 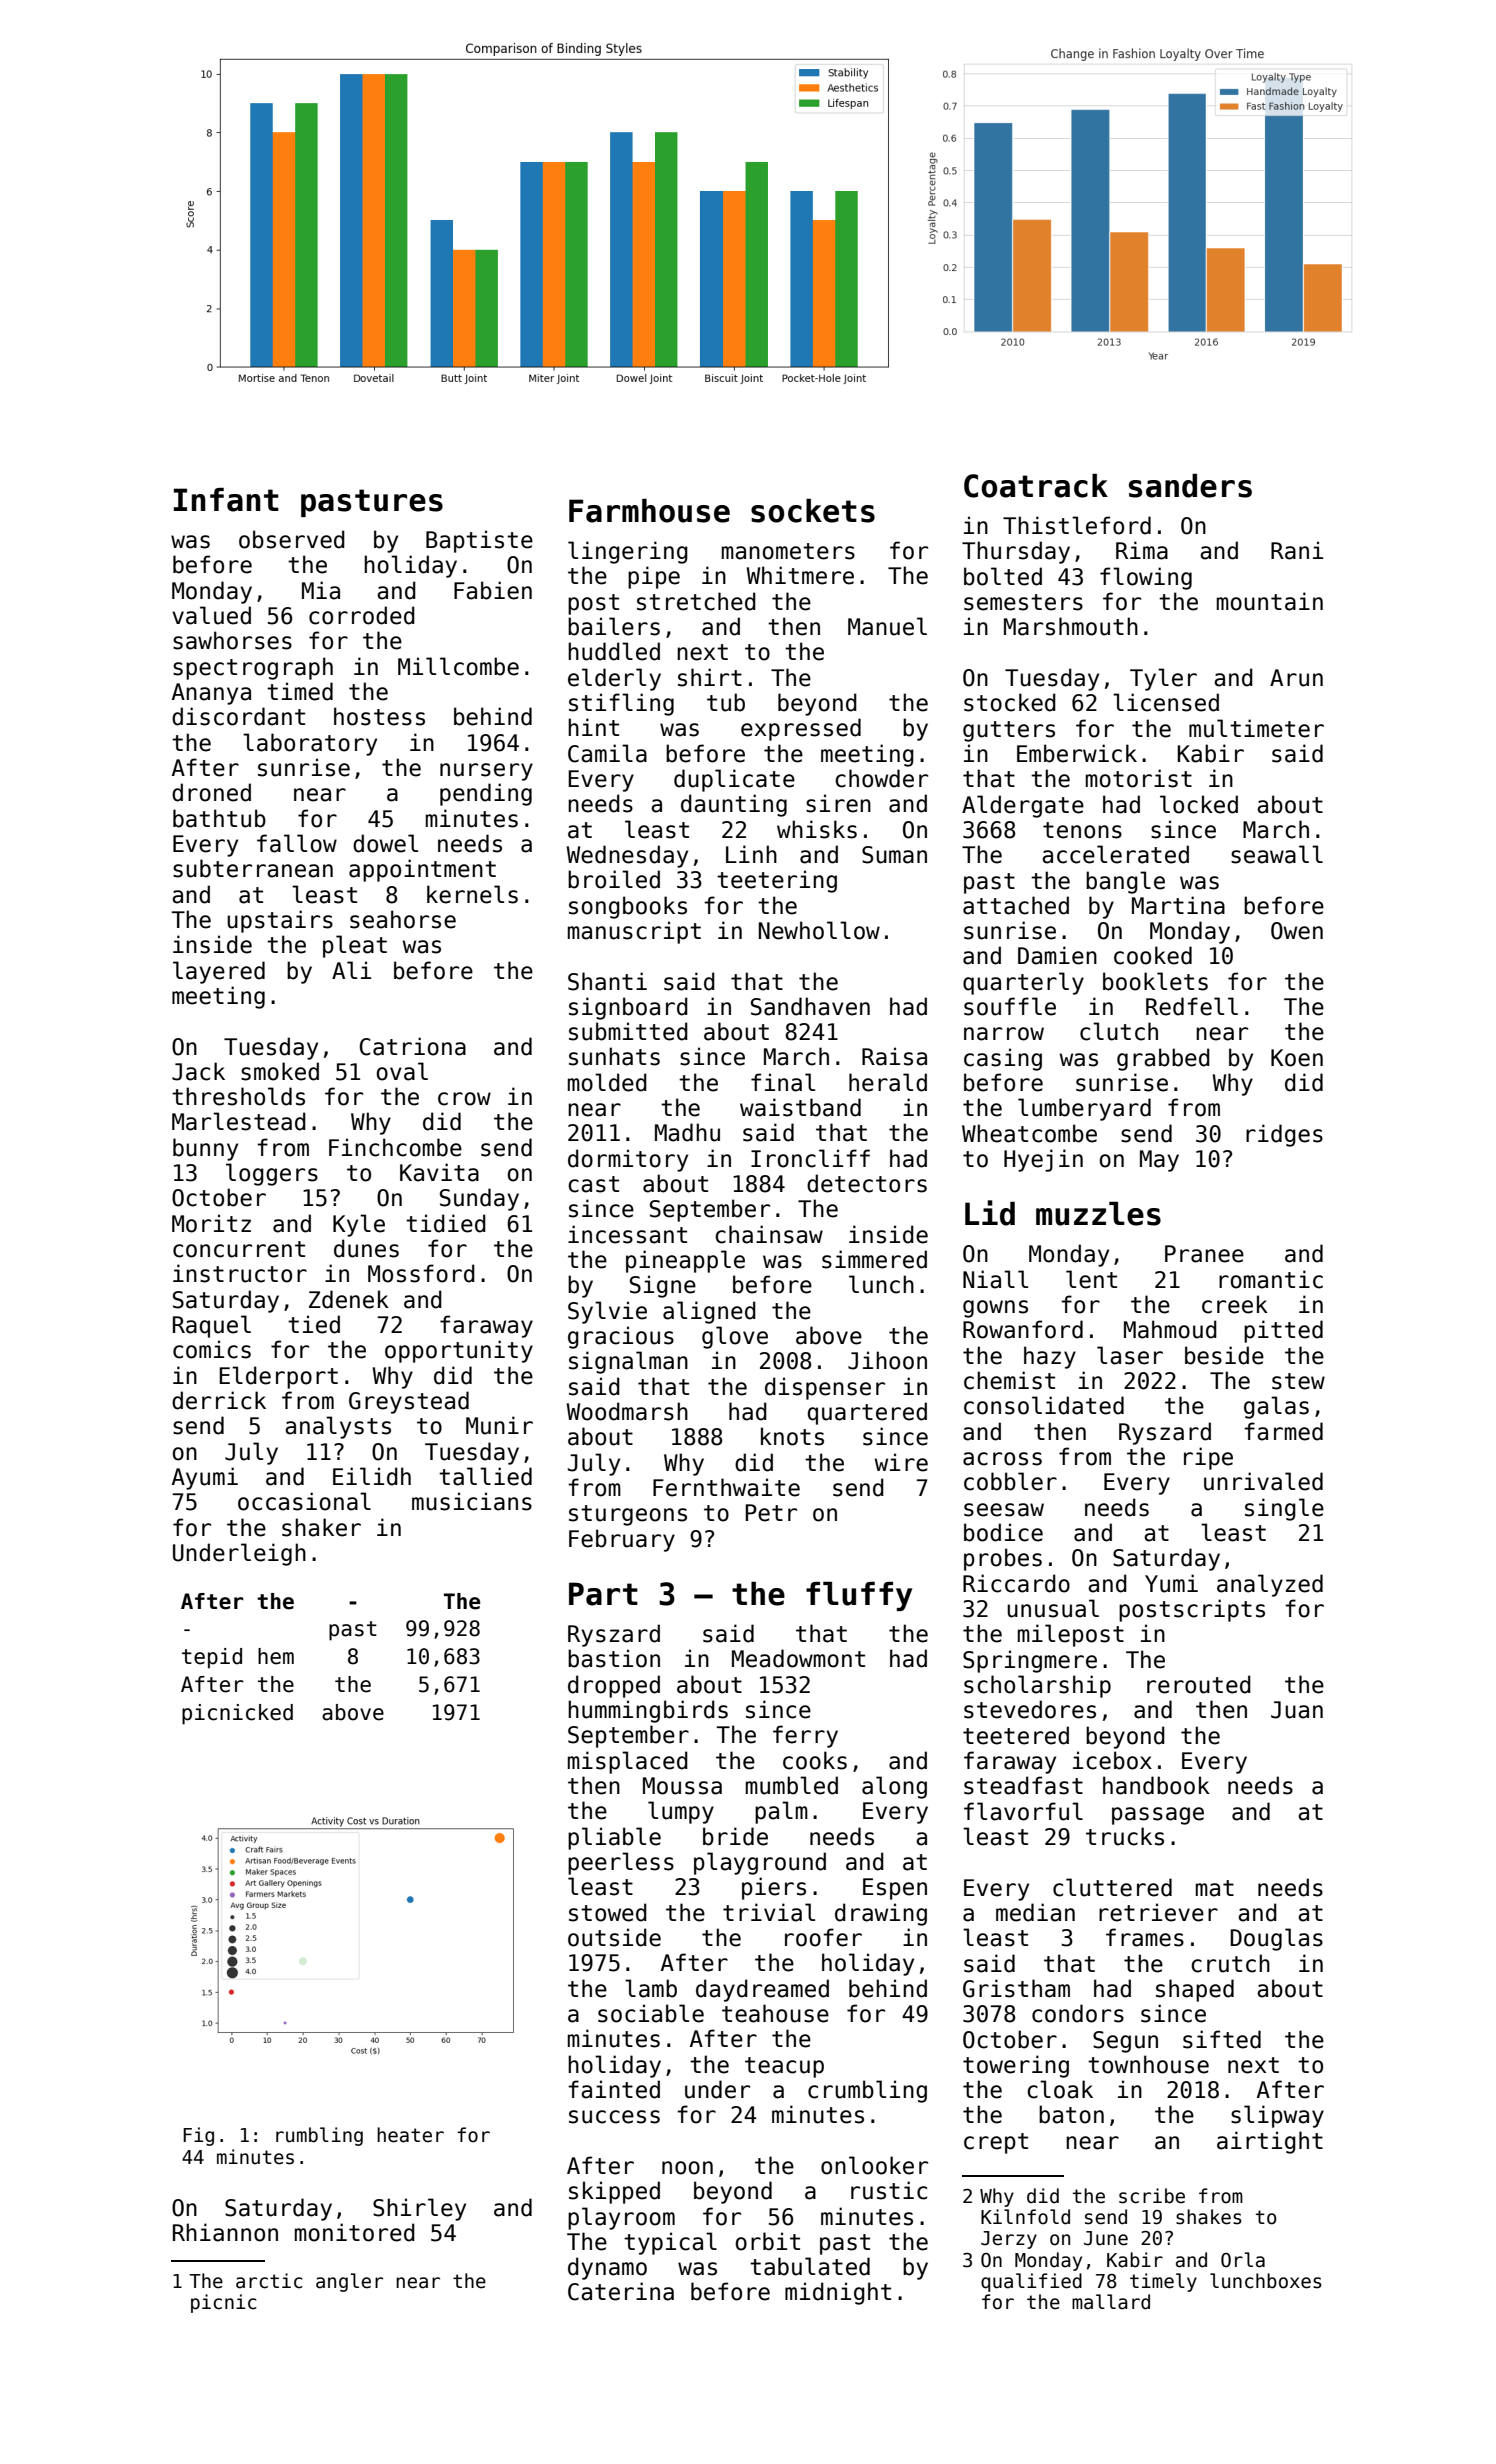 I want to click on Coatrack, so click(x=1036, y=486).
